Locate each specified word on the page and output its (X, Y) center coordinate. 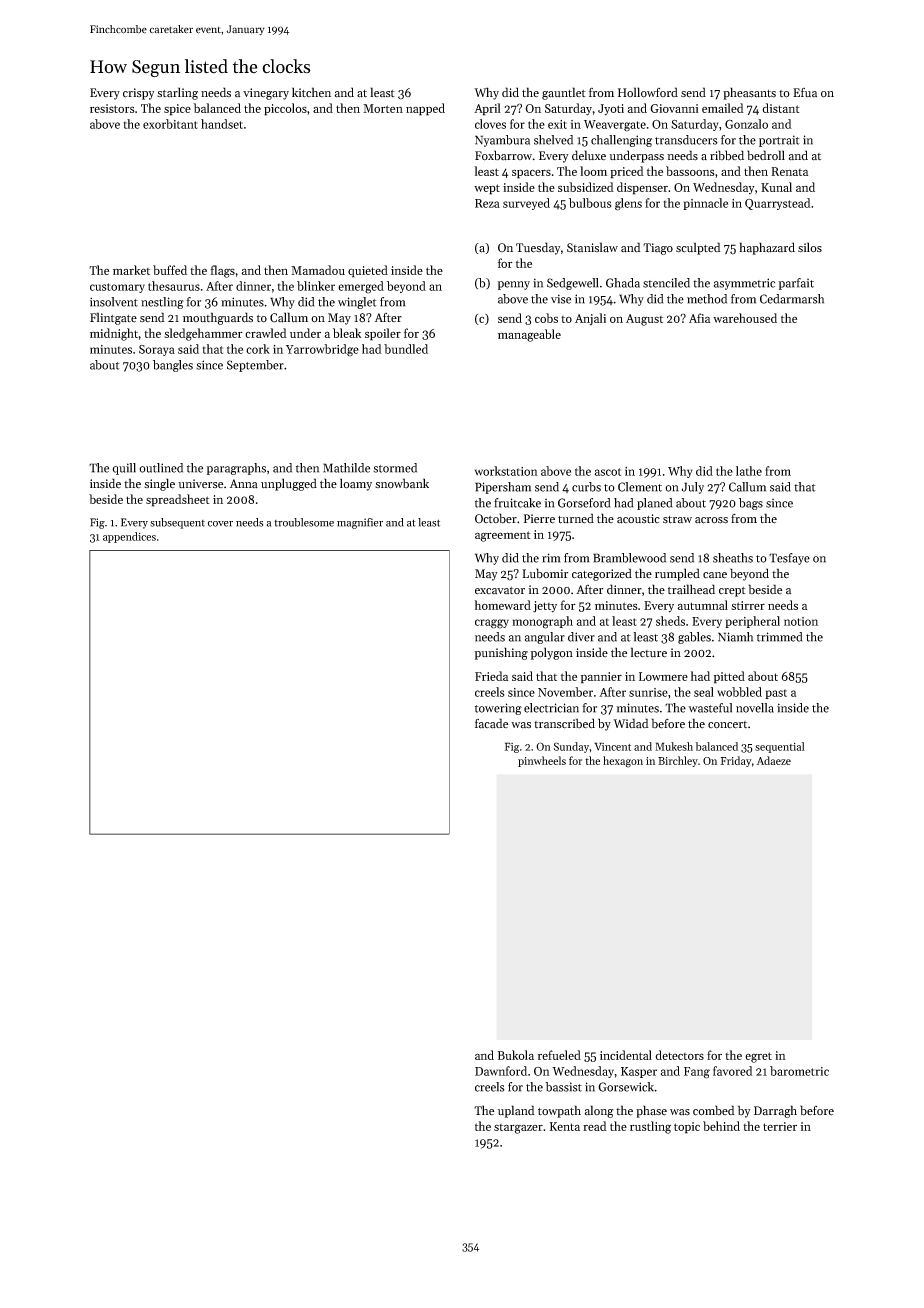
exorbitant (170, 124)
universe (200, 483)
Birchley (678, 761)
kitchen (311, 92)
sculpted (698, 248)
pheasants (749, 93)
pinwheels (542, 761)
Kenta (565, 1126)
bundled (406, 349)
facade (491, 723)
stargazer (518, 1129)
